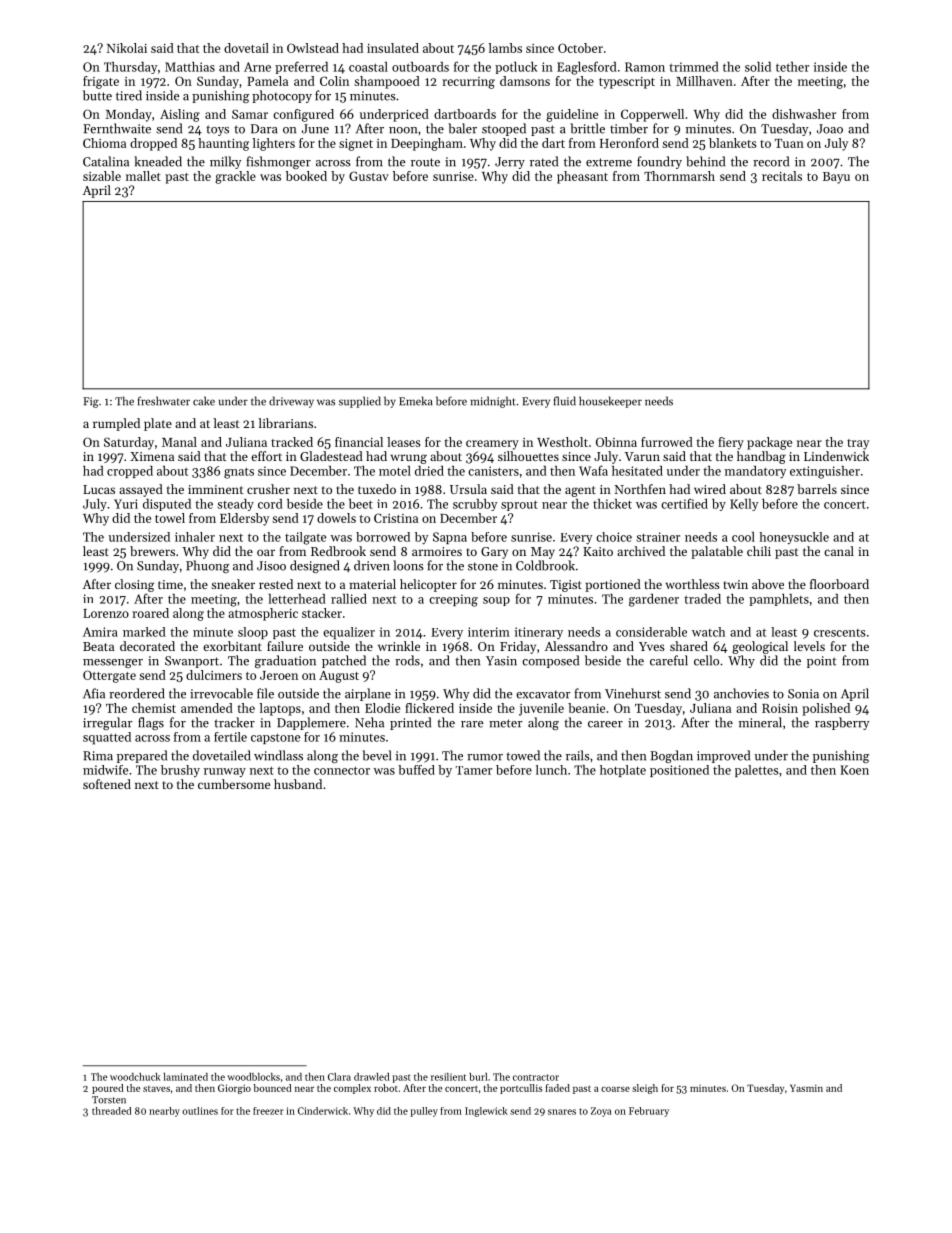 The width and height of the page is (952, 1233). I want to click on sneaker, so click(233, 584).
